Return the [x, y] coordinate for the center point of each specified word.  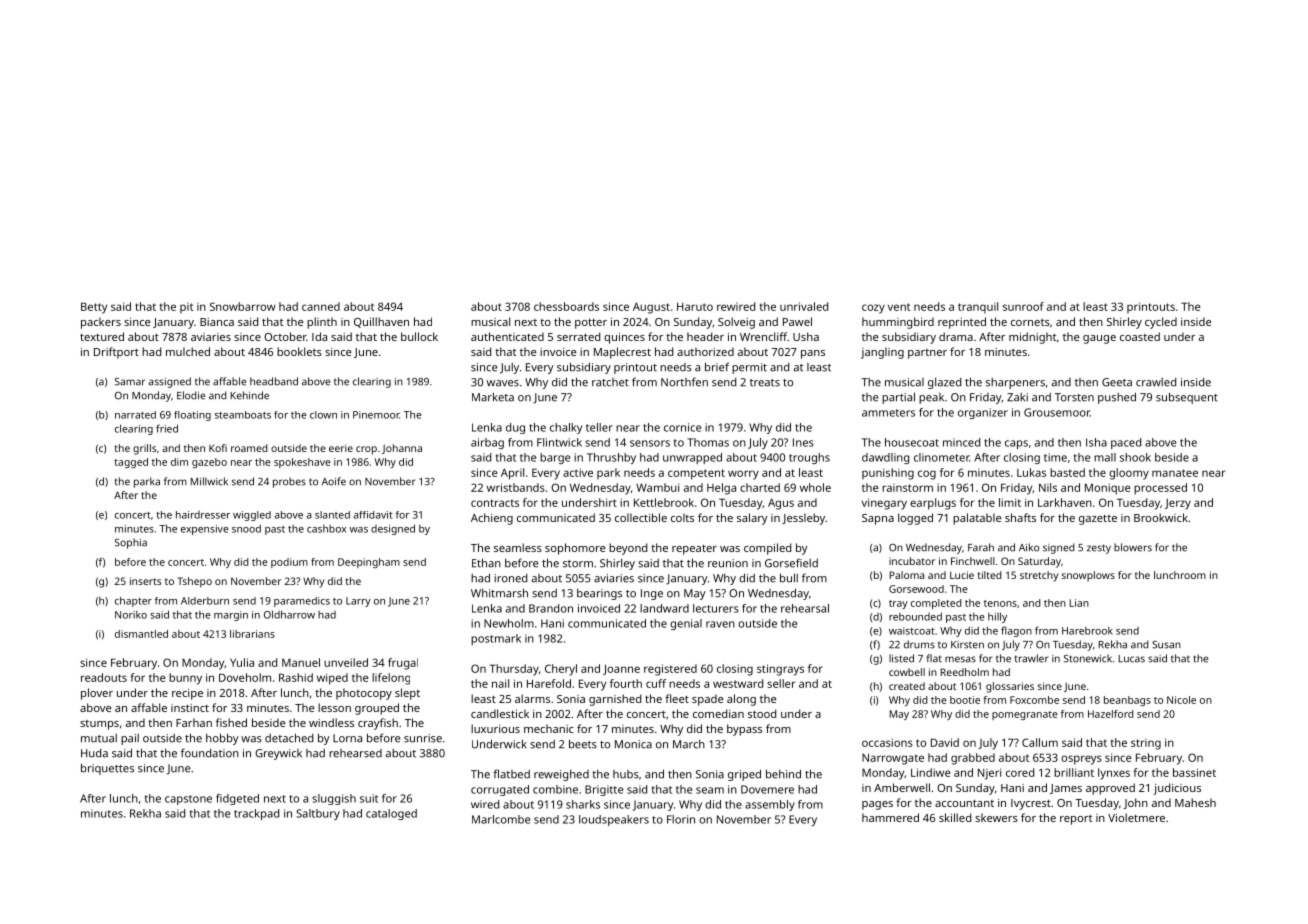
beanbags [1127, 701]
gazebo [209, 463]
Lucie [962, 575]
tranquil [978, 307]
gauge [1099, 339]
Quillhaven [381, 322]
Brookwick [1161, 517]
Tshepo [194, 582]
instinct [190, 708]
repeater [694, 549]
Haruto [695, 306]
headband [274, 381]
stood [762, 713]
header [705, 336]
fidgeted [237, 799]
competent [696, 474]
